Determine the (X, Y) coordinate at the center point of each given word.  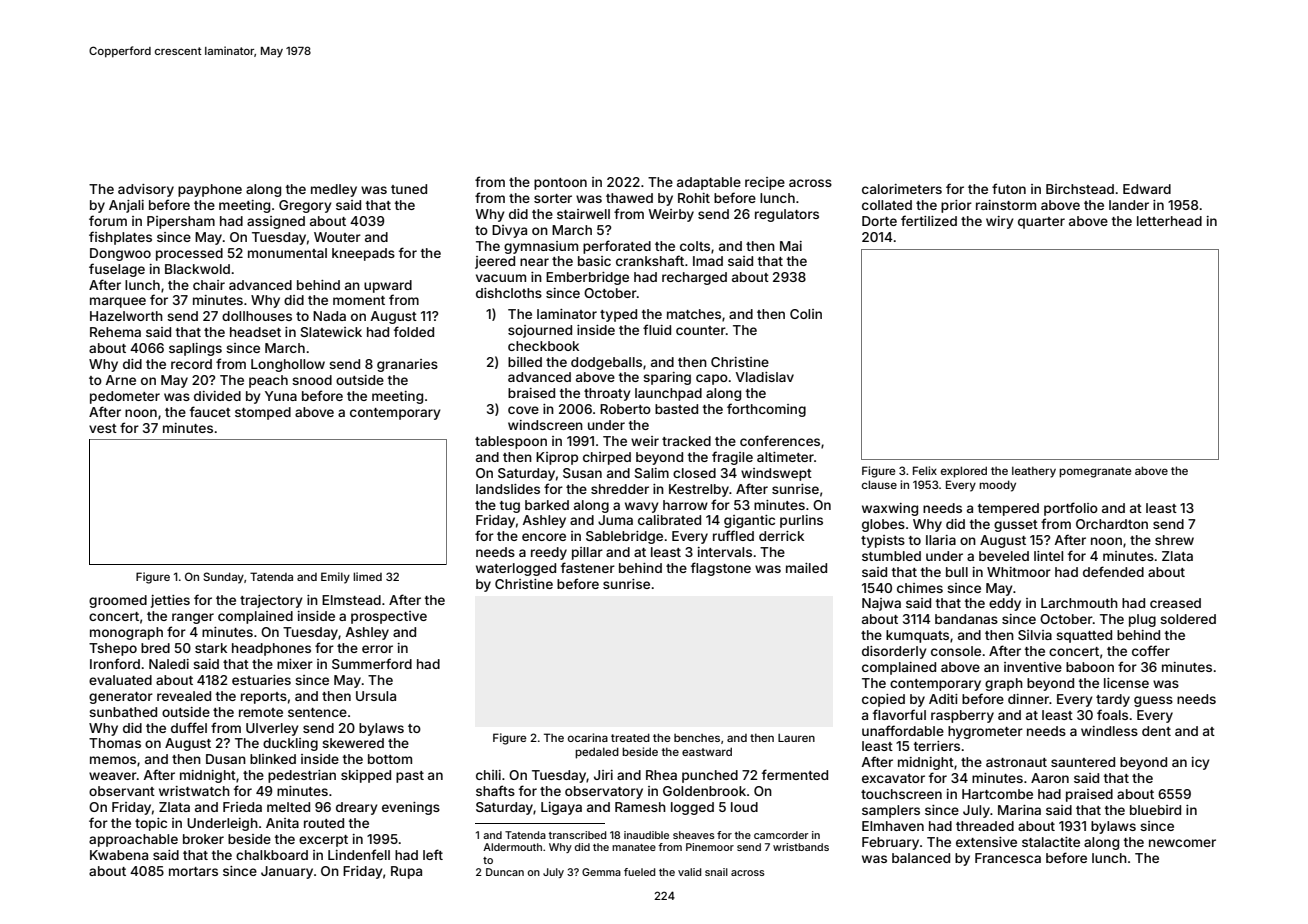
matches (694, 314)
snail (716, 872)
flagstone (721, 569)
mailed (806, 568)
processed (189, 254)
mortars (193, 871)
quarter (1041, 223)
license (1126, 683)
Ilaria (941, 540)
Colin (806, 314)
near (534, 262)
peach (268, 381)
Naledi (169, 664)
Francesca (1008, 858)
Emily (335, 578)
